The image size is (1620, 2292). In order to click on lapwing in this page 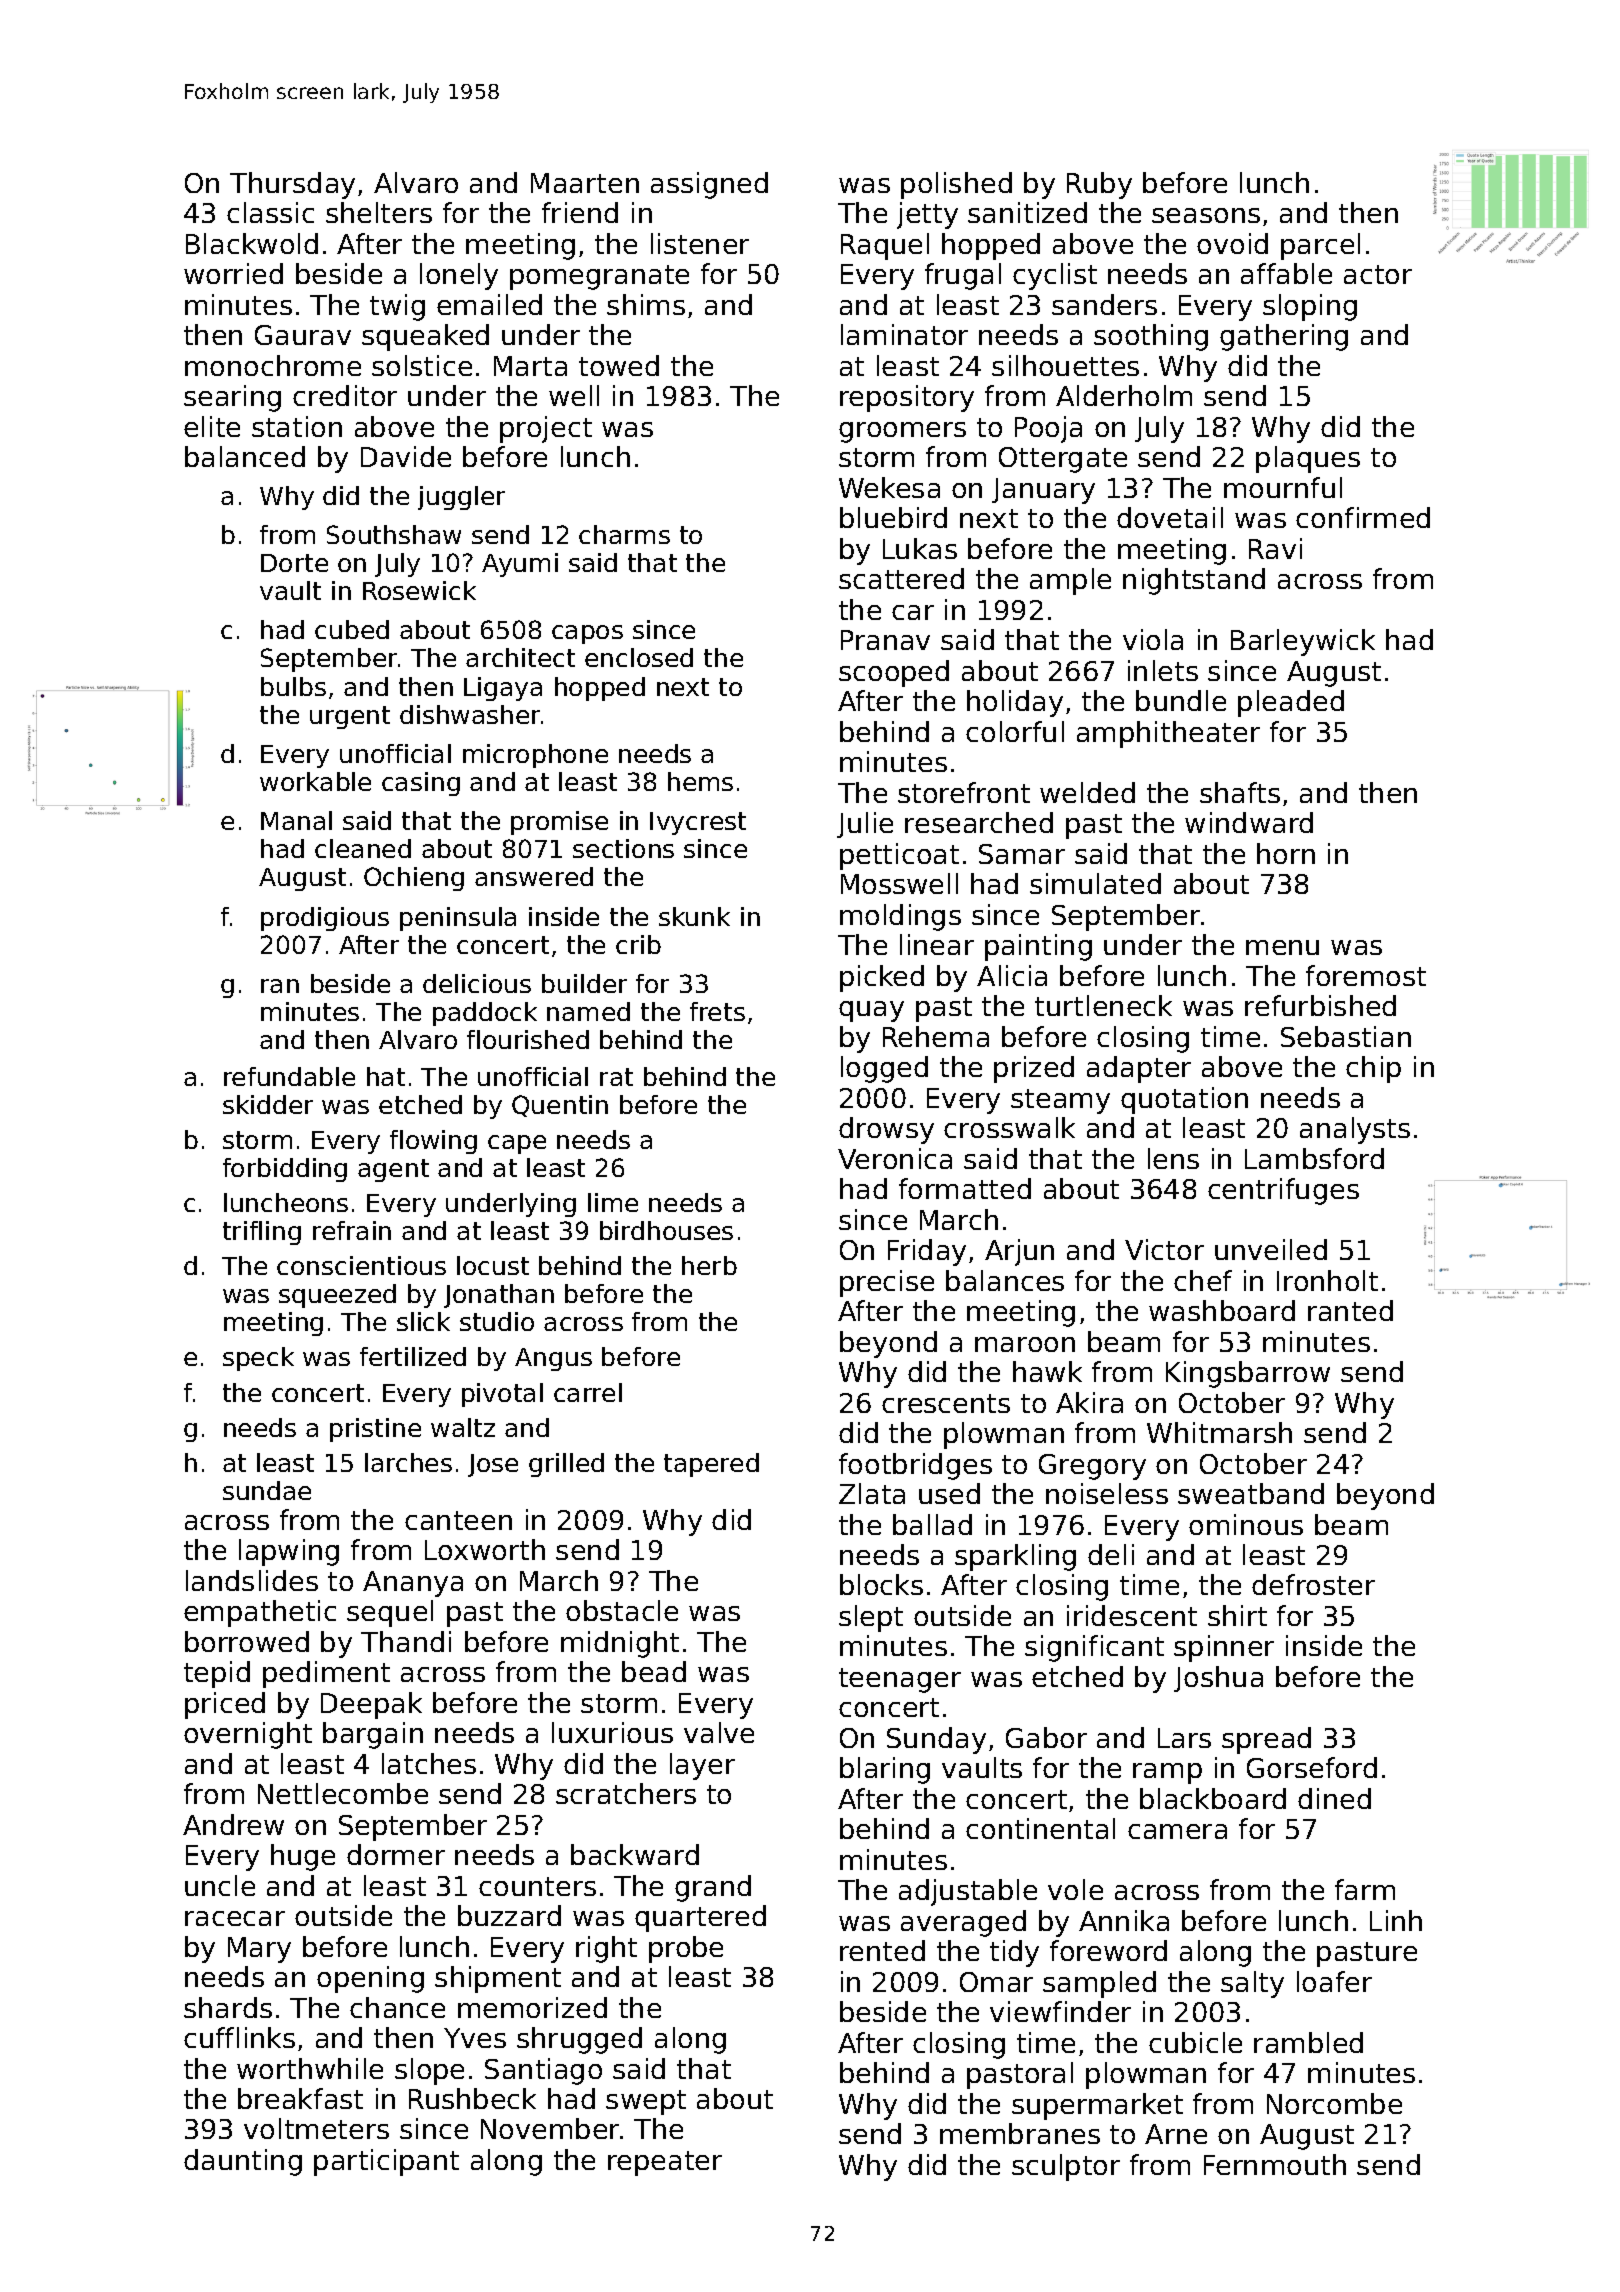, I will do `click(289, 1552)`.
